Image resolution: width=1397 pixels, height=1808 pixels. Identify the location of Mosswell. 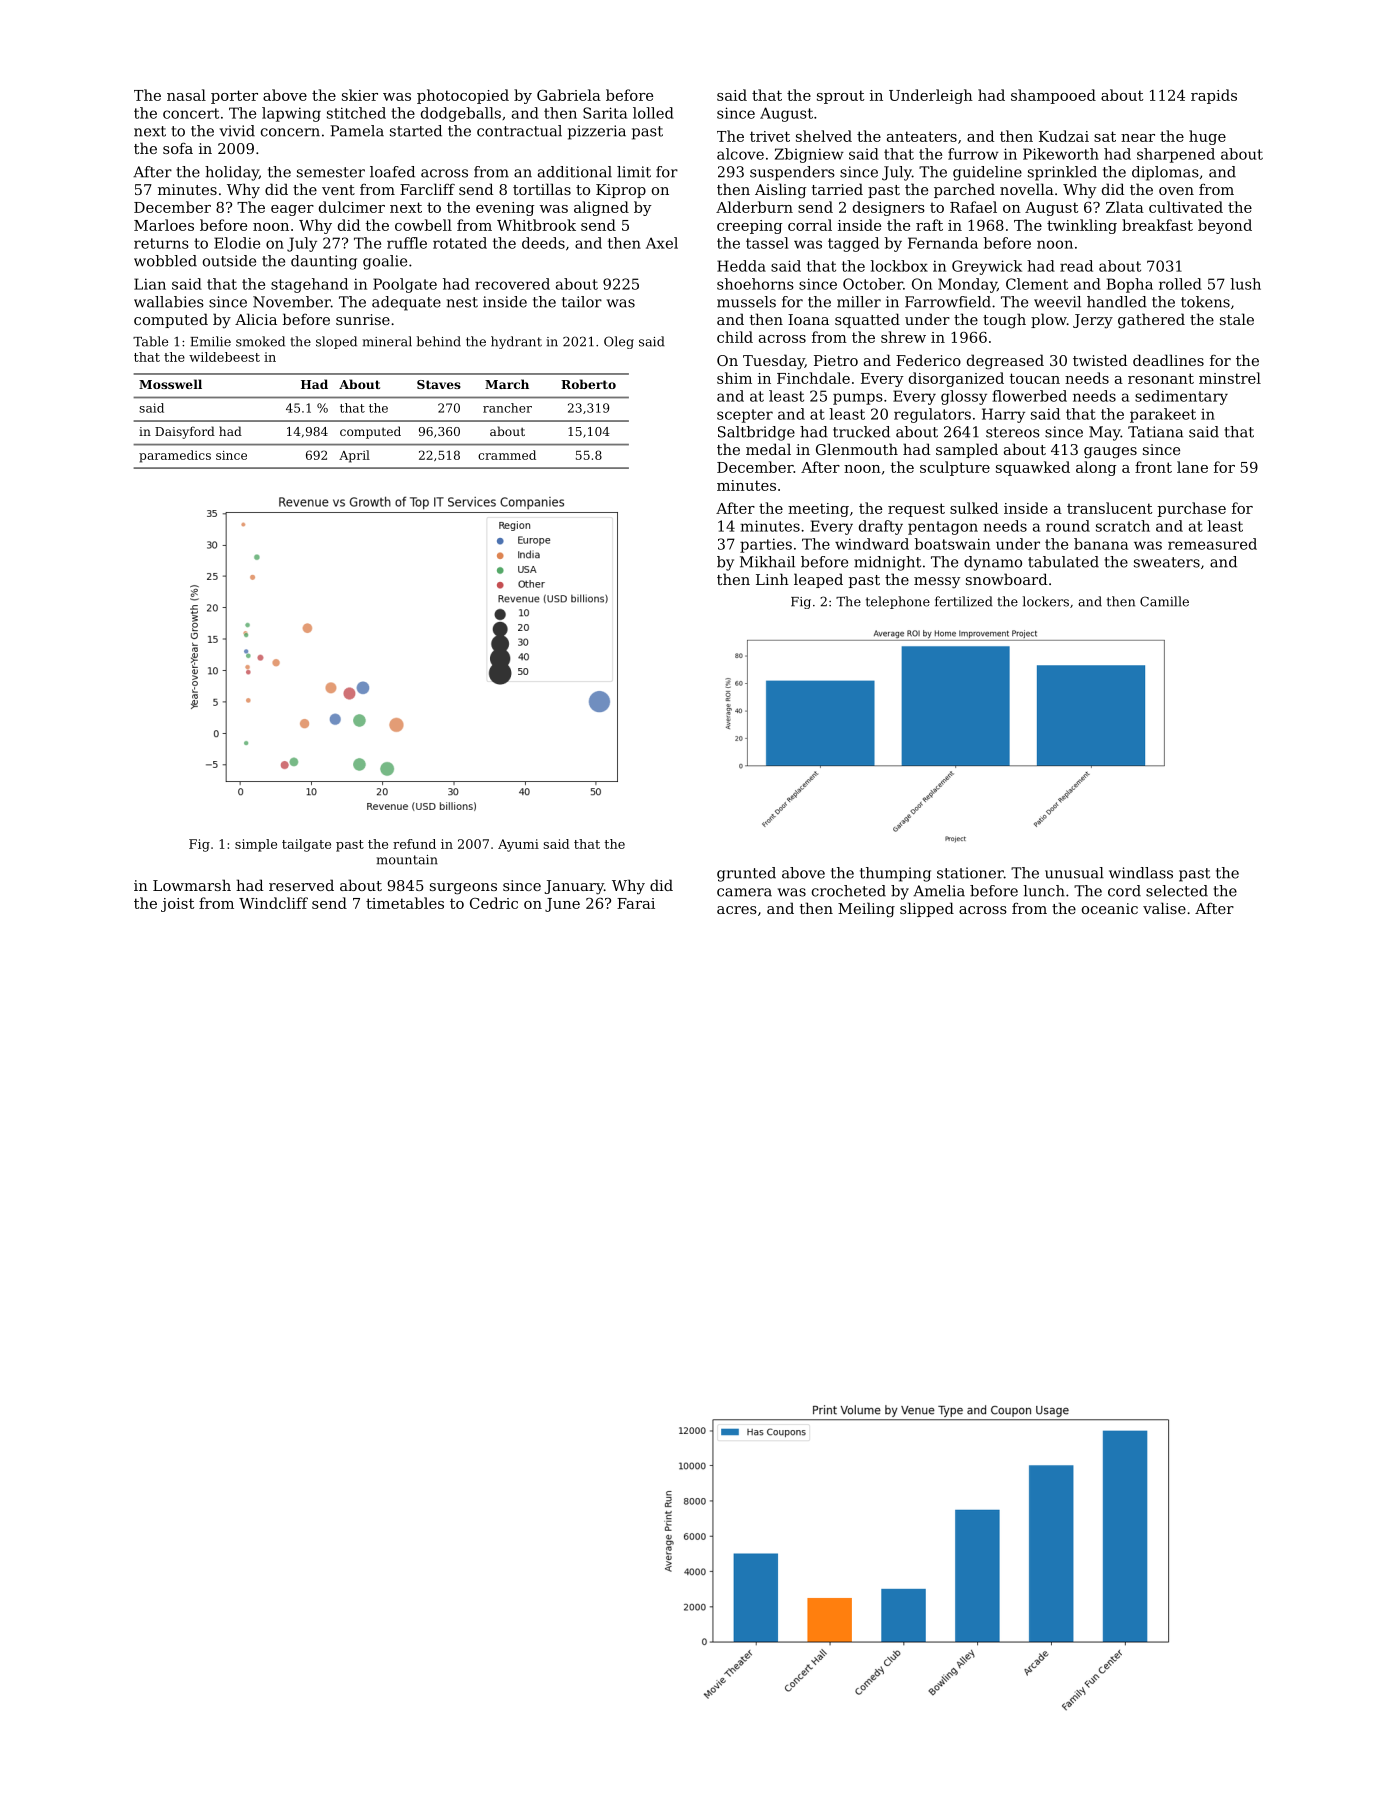
(170, 384).
